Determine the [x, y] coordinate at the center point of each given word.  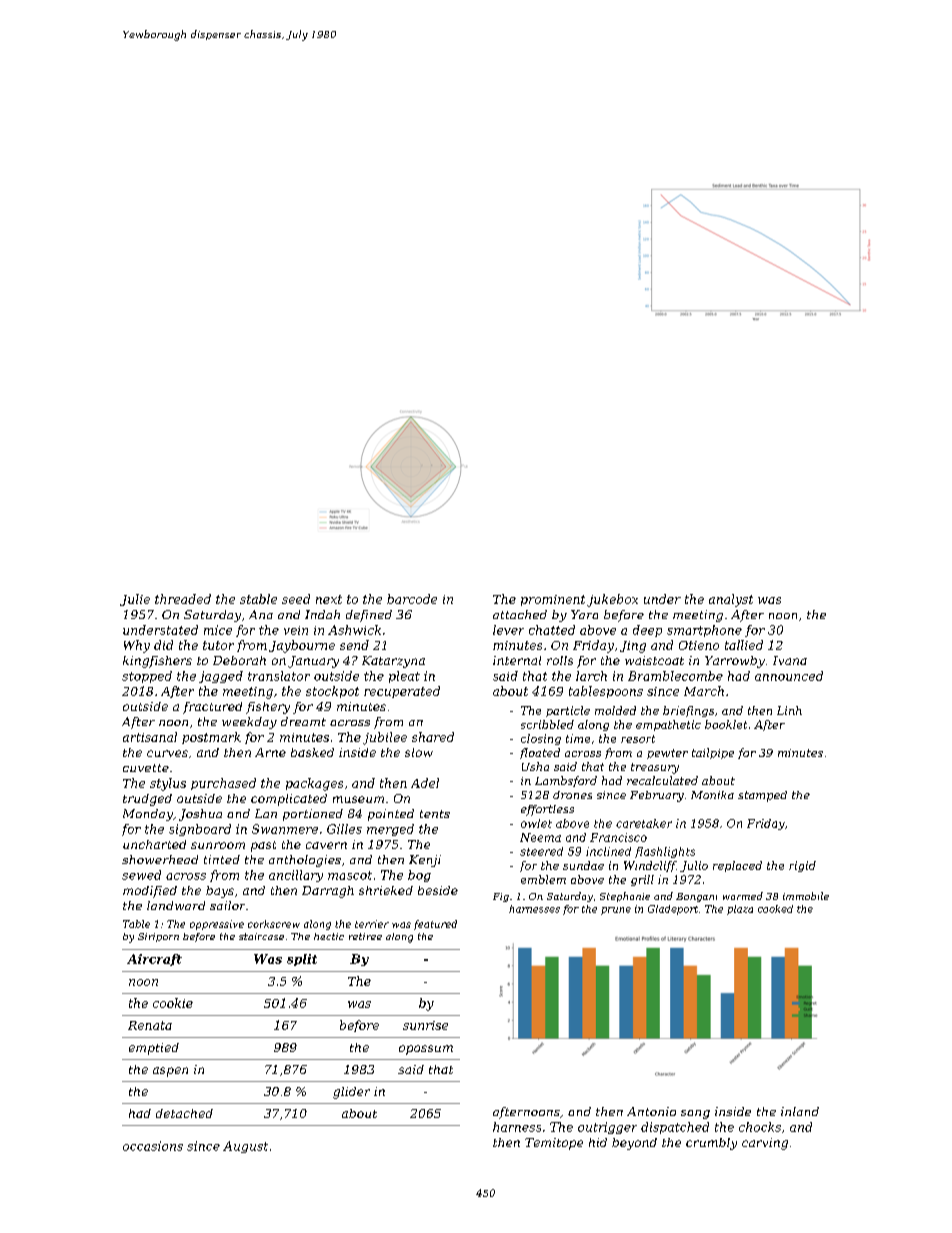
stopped [147, 677]
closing [541, 739]
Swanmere [285, 829]
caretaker [644, 823]
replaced [737, 866]
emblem [543, 879]
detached [184, 1113]
